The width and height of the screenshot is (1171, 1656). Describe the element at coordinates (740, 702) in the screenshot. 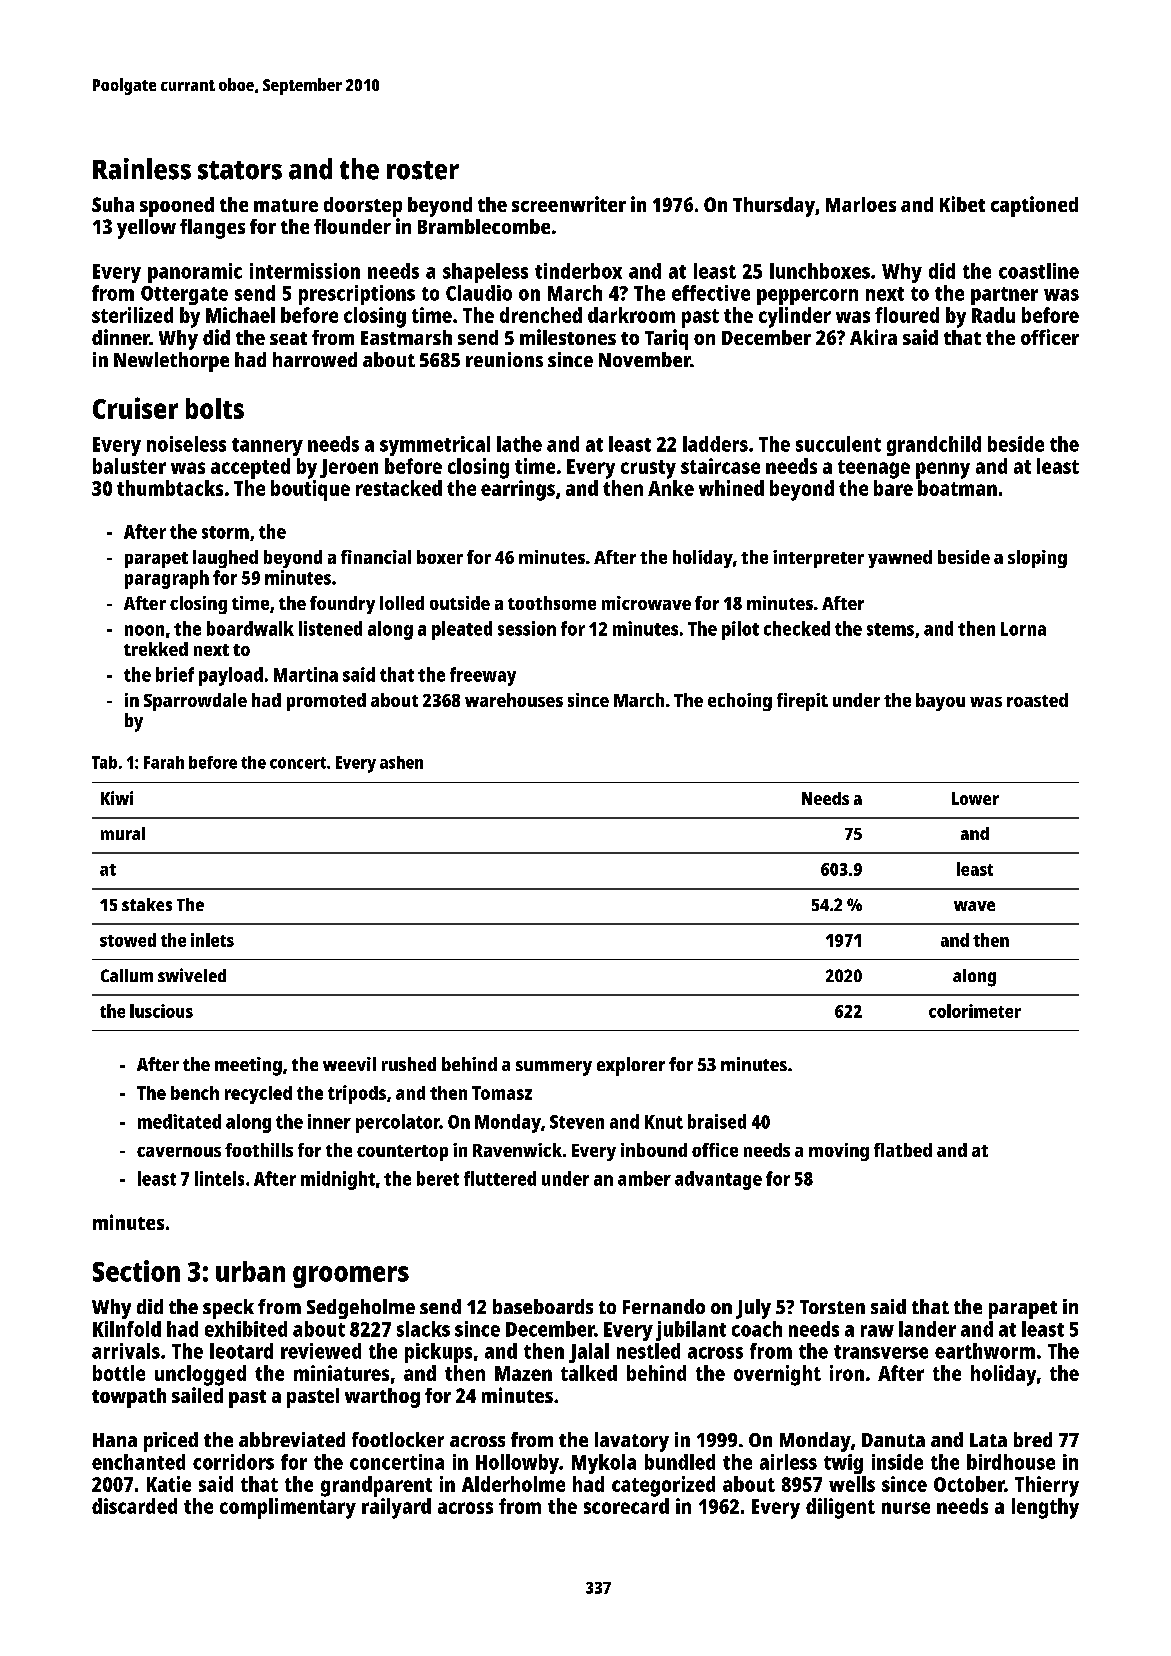

I see `echoing` at that location.
